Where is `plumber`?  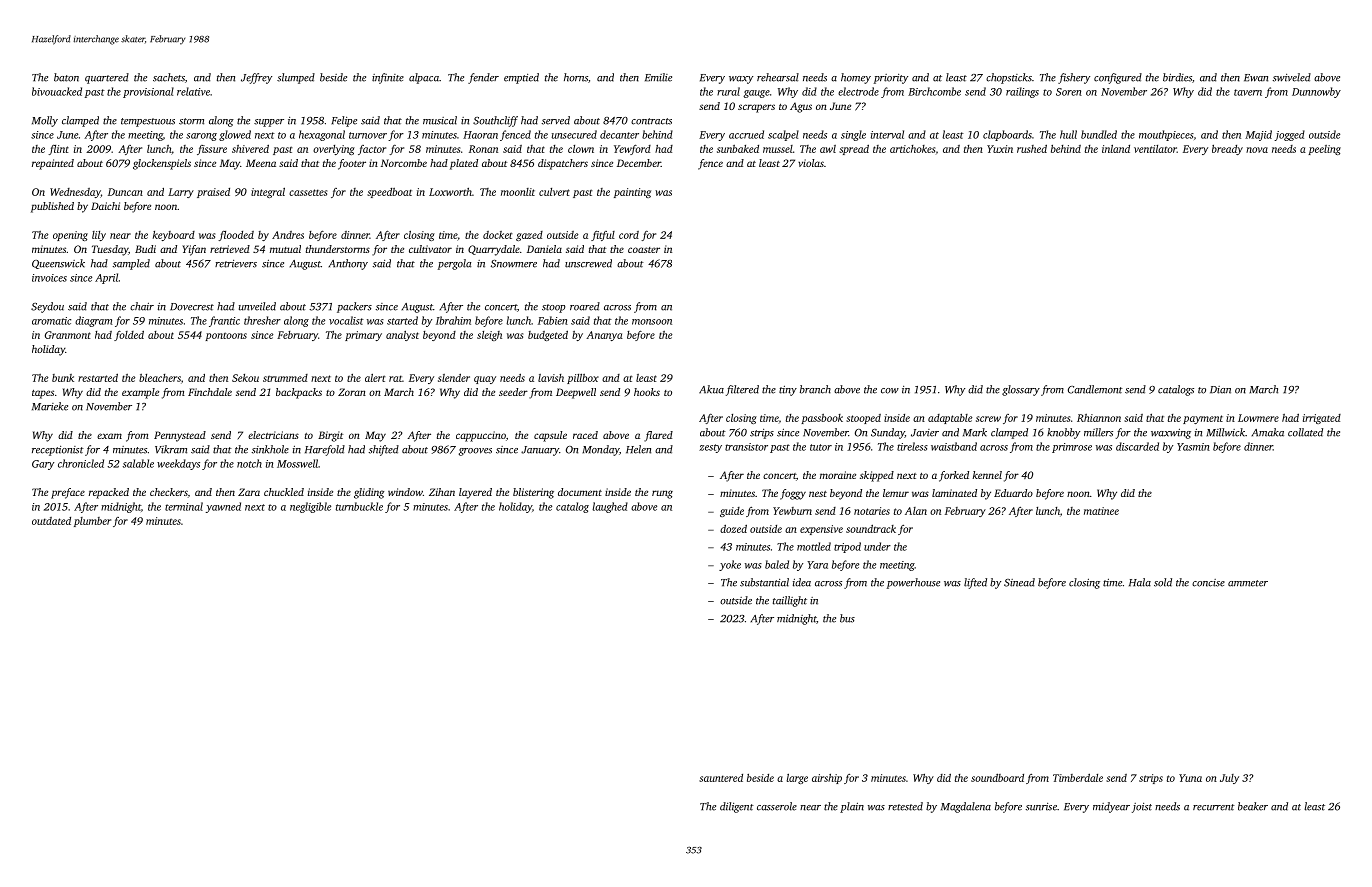 plumber is located at coordinates (92, 522).
